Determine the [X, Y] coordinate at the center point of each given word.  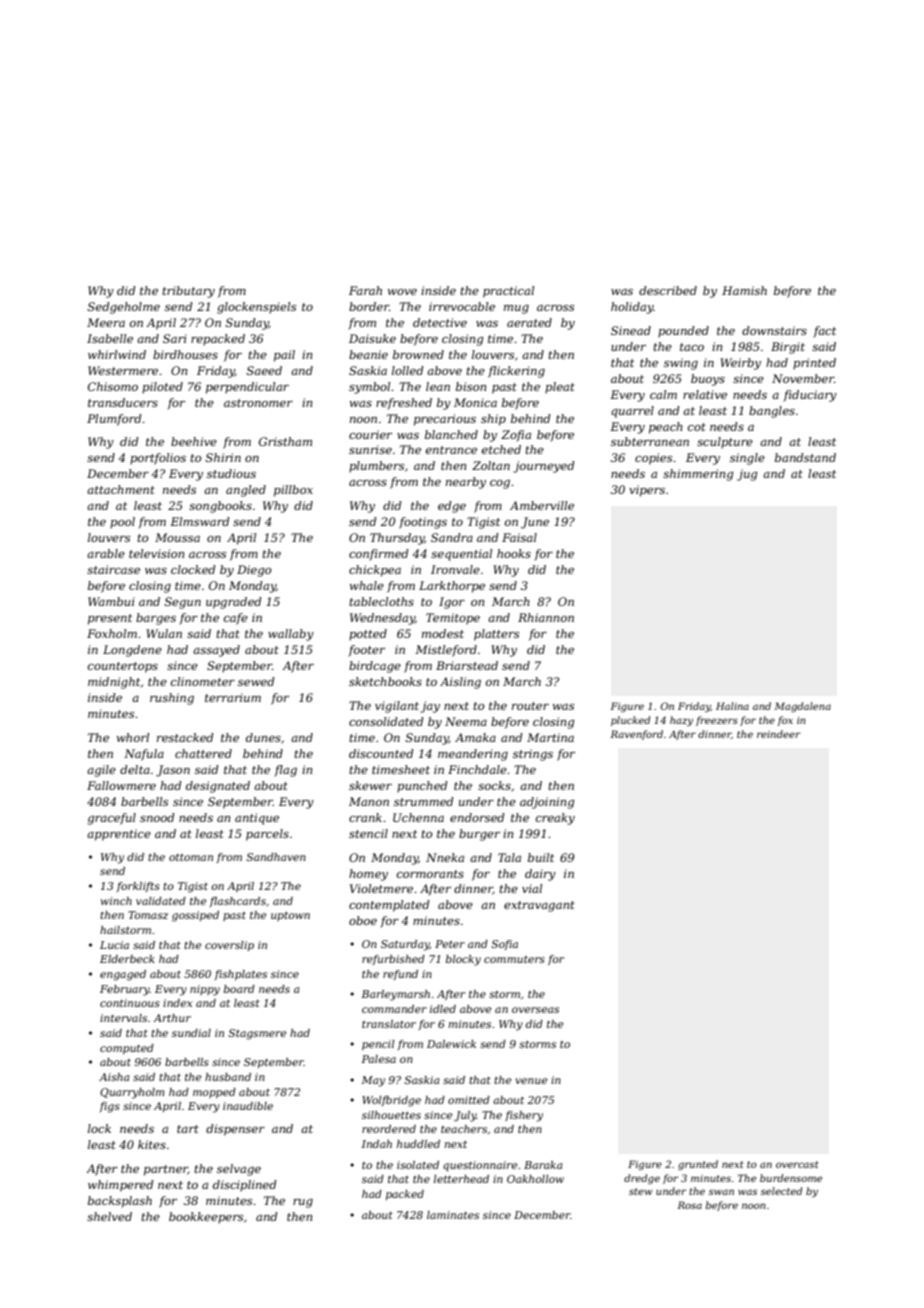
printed [814, 364]
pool [122, 523]
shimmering [698, 475]
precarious [445, 420]
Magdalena [802, 707]
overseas [535, 1010]
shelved [109, 1216]
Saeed [264, 370]
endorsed [477, 817]
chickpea [375, 571]
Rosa [689, 1205]
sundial [191, 1033]
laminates [453, 1215]
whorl [133, 737]
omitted [469, 1100]
